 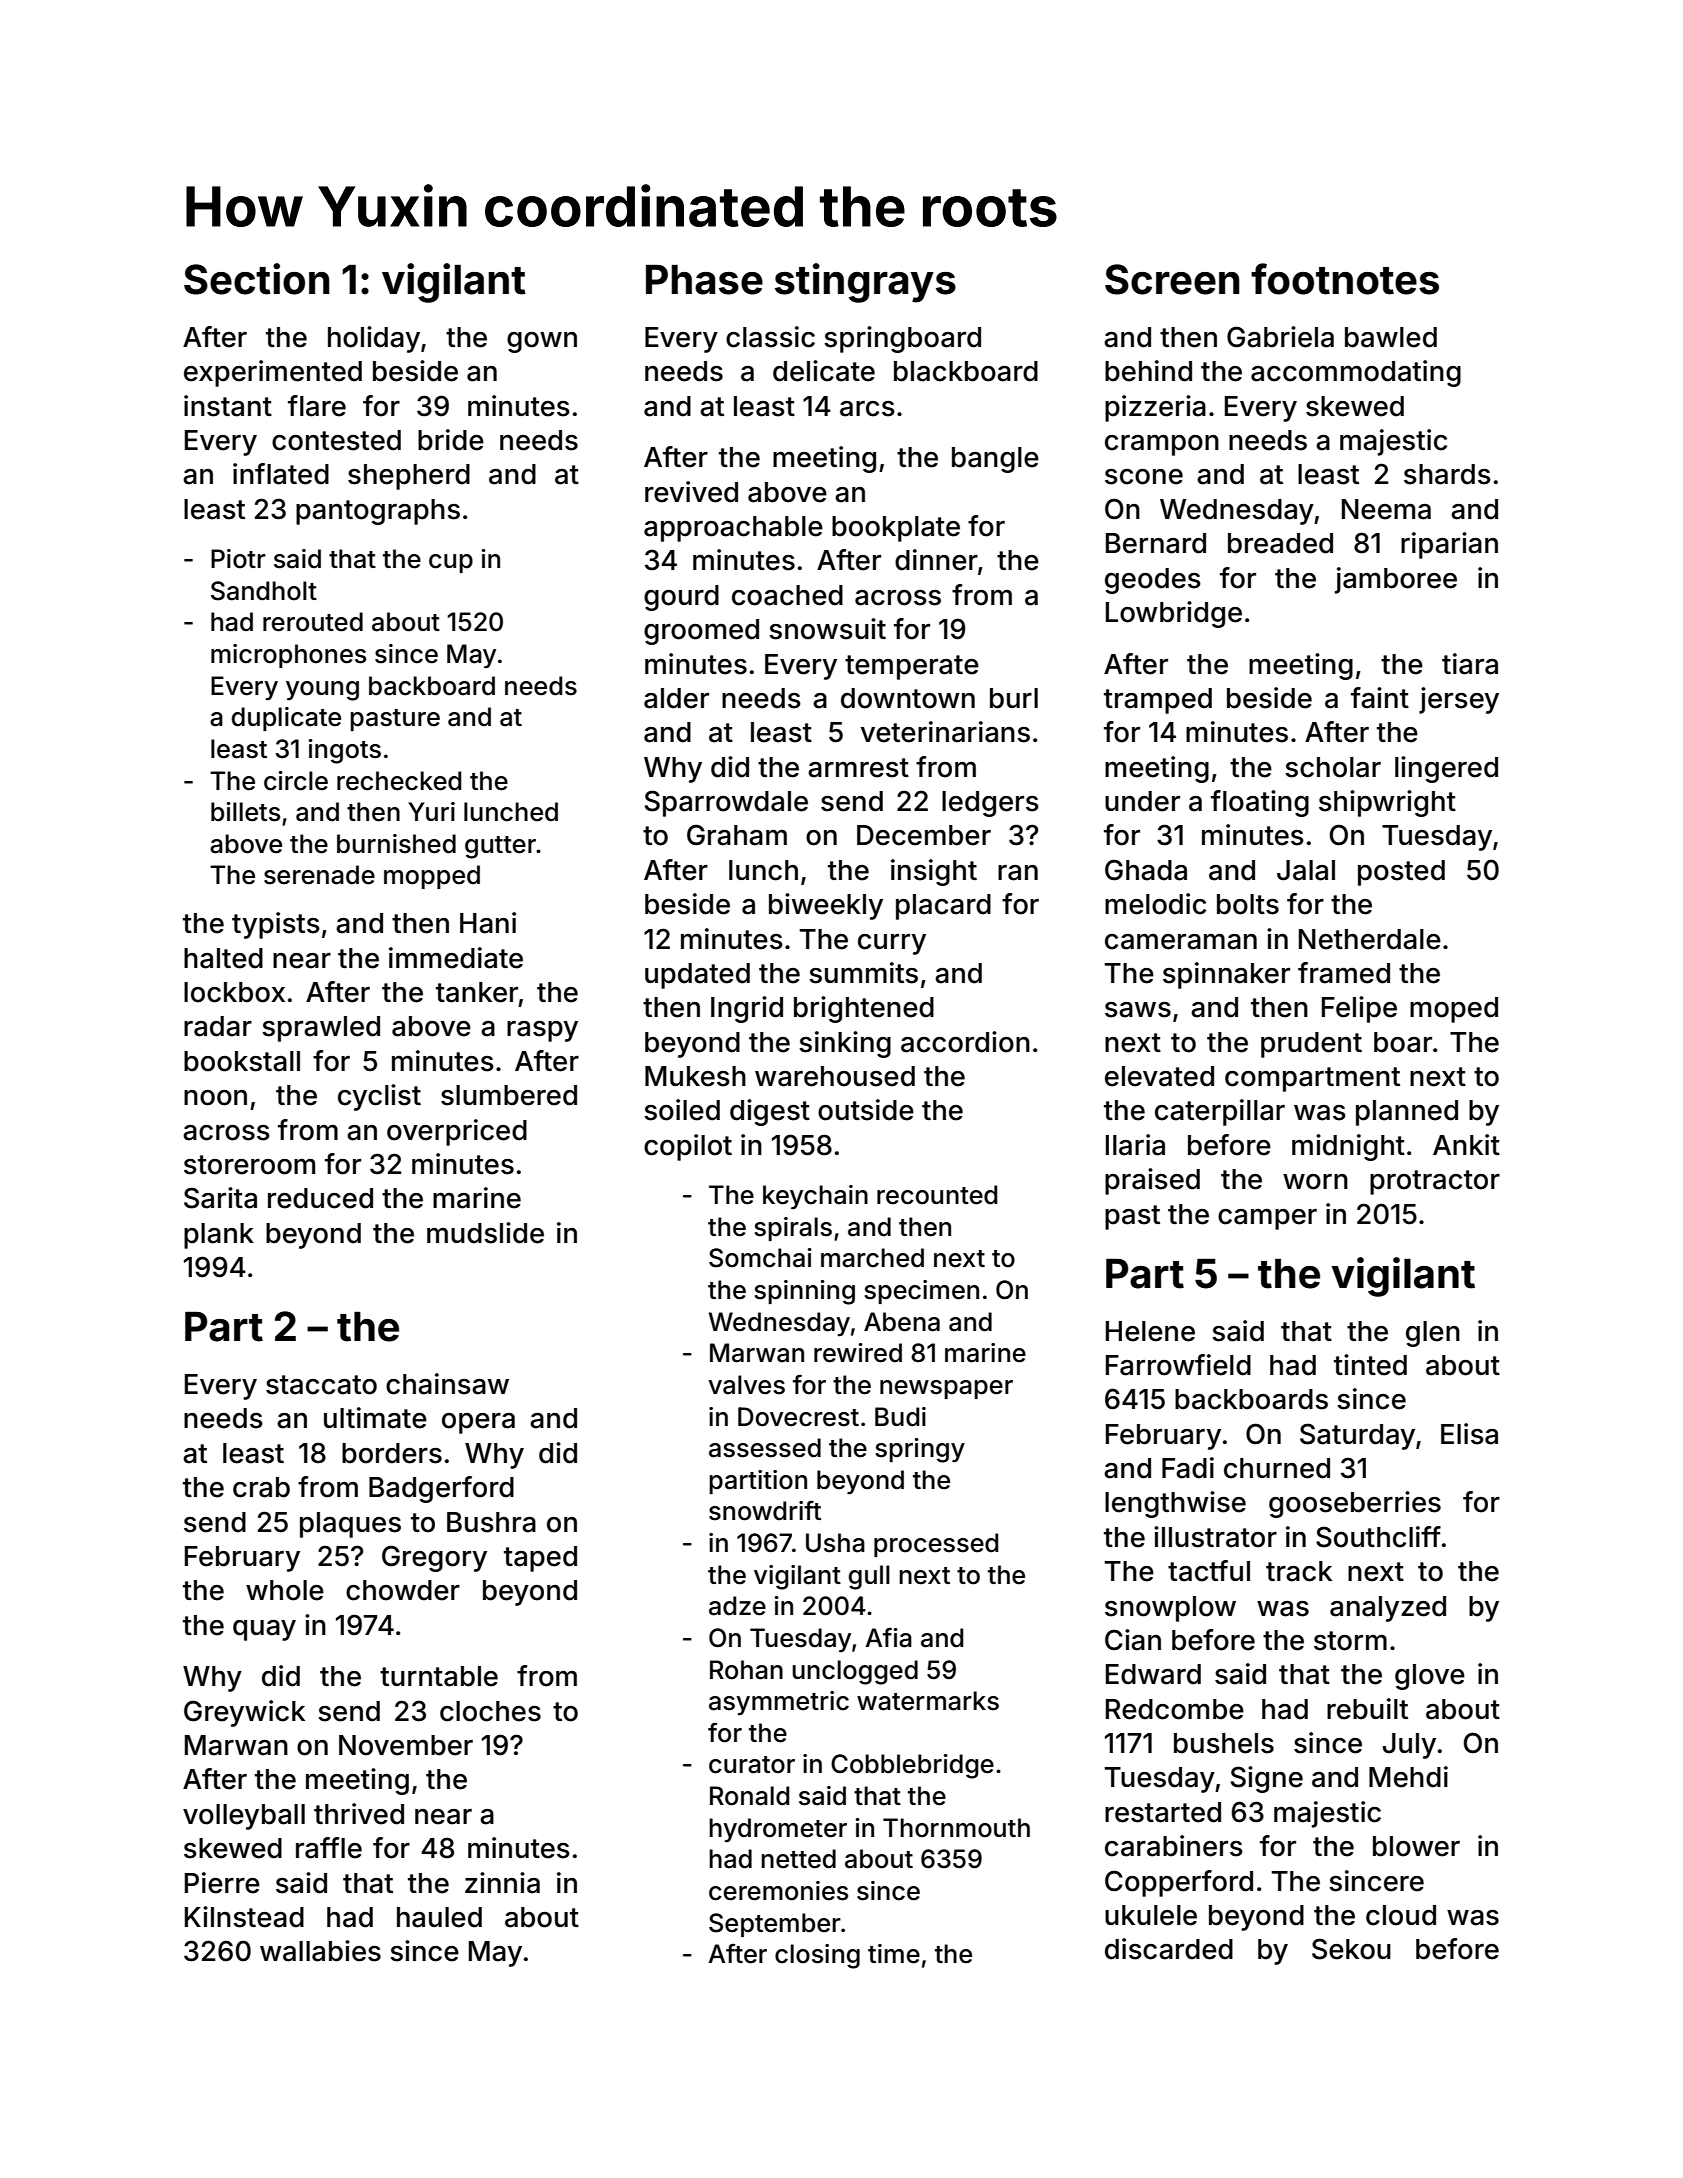 What do you see at coordinates (1466, 1144) in the screenshot?
I see `Ankit` at bounding box center [1466, 1144].
